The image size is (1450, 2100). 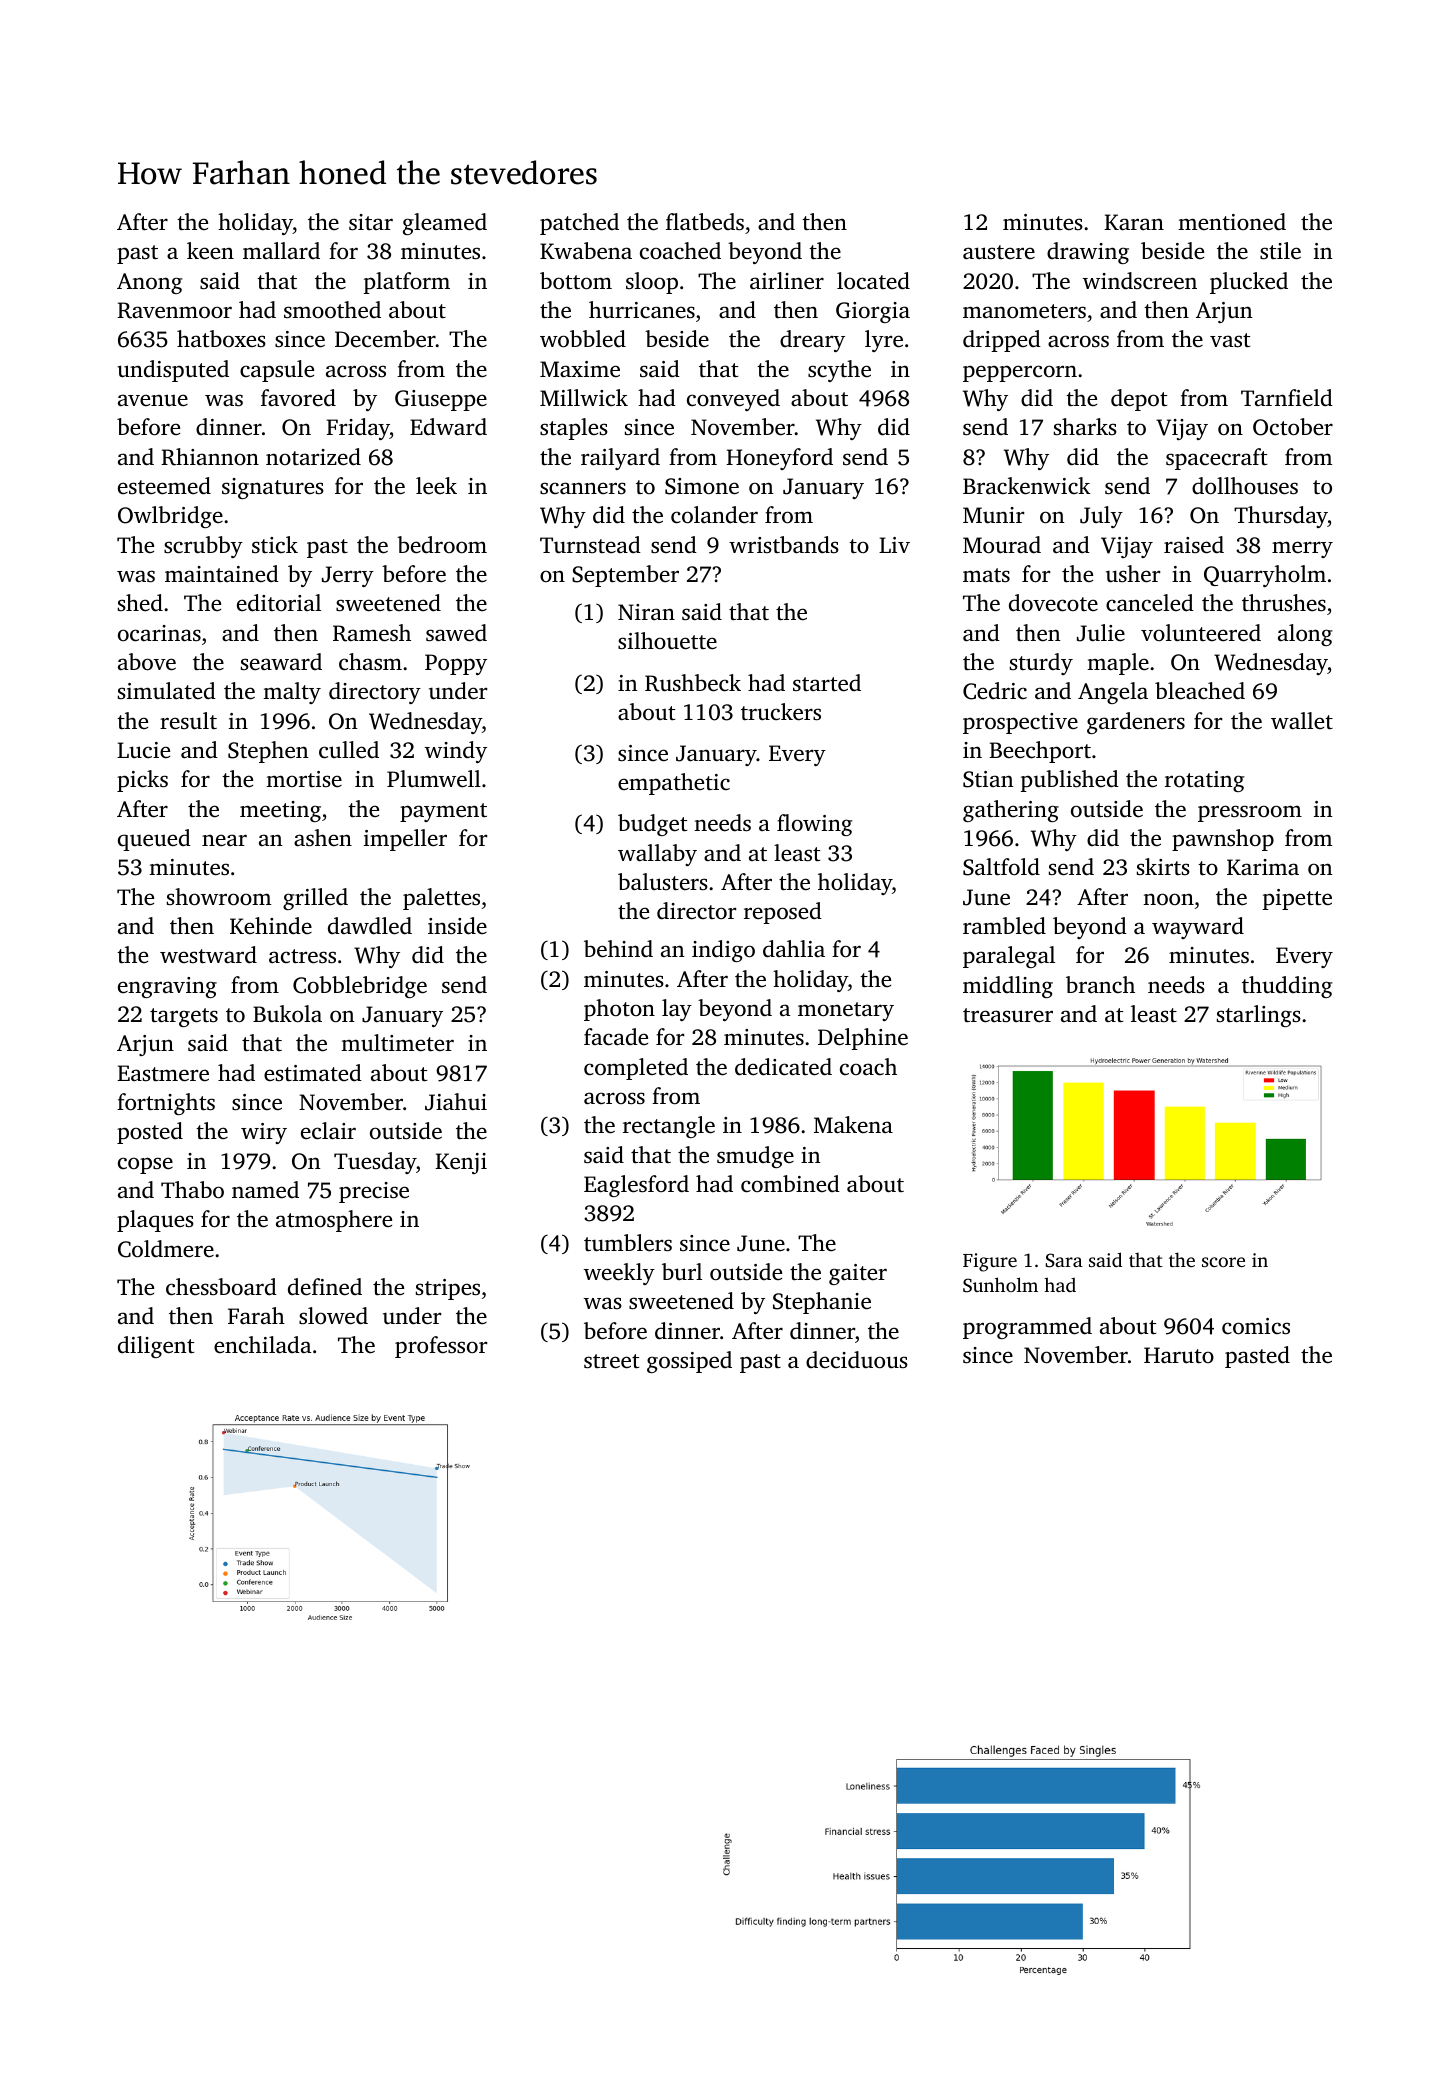 What do you see at coordinates (636, 1069) in the screenshot?
I see `completed` at bounding box center [636, 1069].
